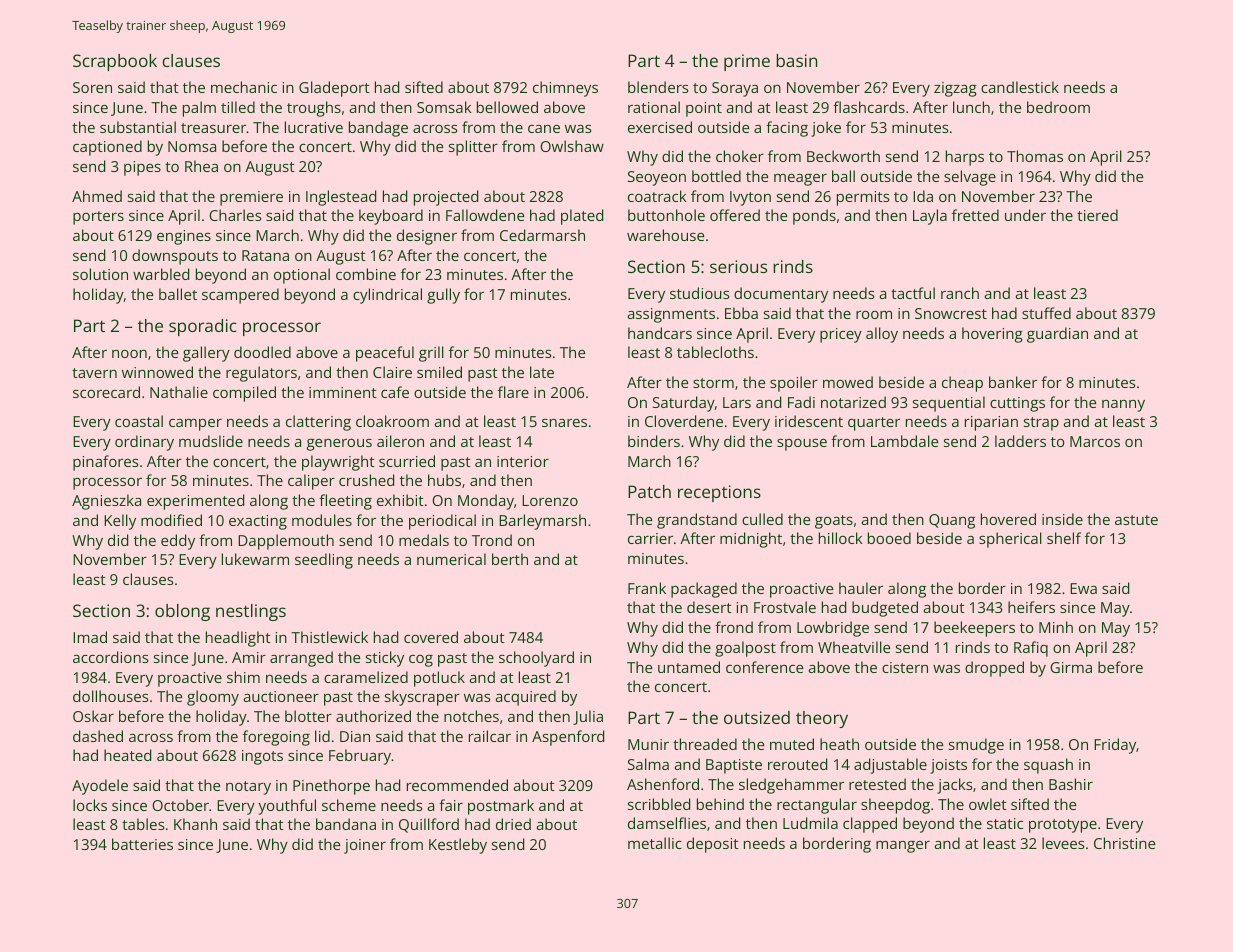 This screenshot has height=952, width=1233. Describe the element at coordinates (458, 846) in the screenshot. I see `Kestleby` at that location.
